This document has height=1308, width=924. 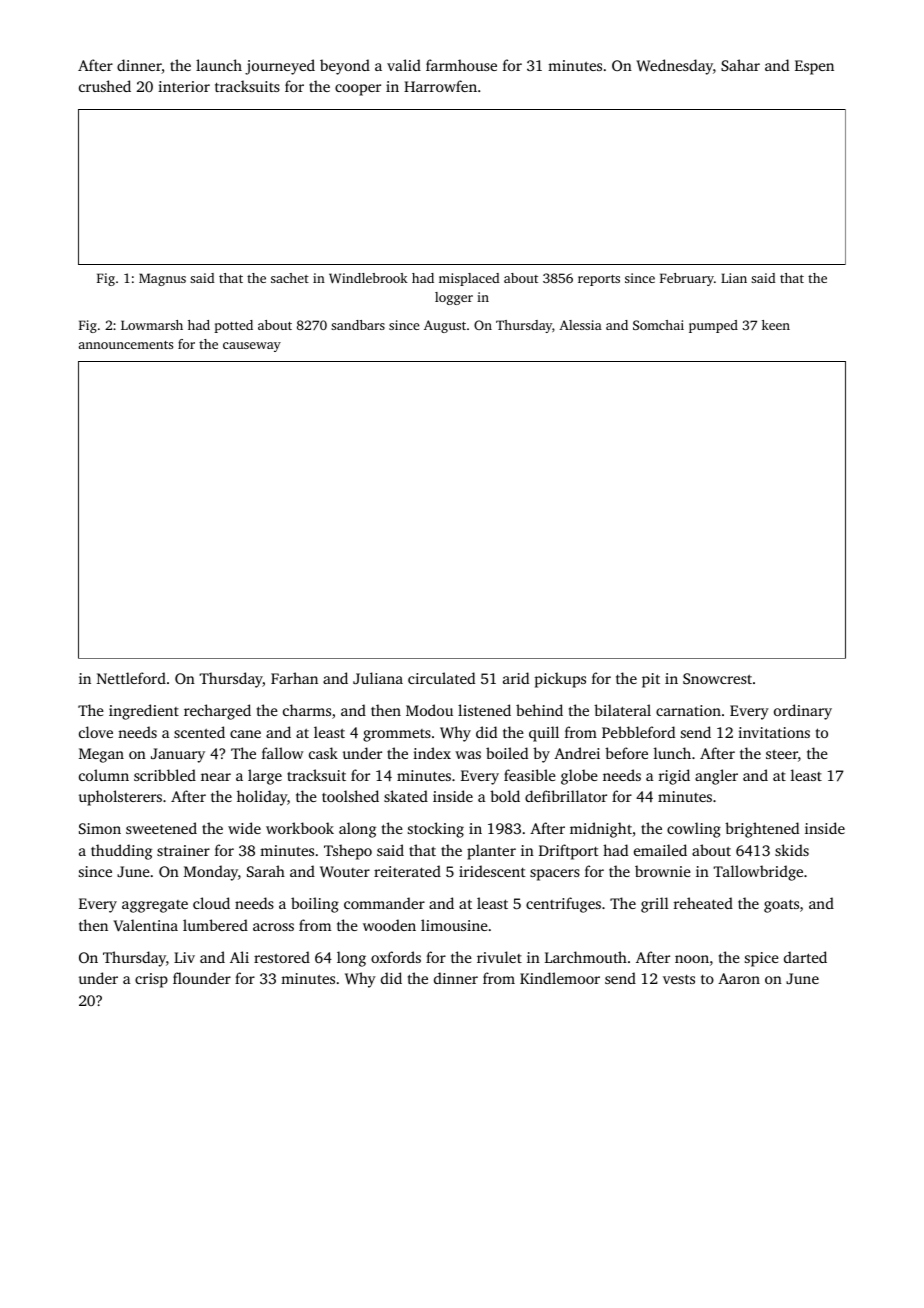 What do you see at coordinates (814, 67) in the document?
I see `Espen` at bounding box center [814, 67].
